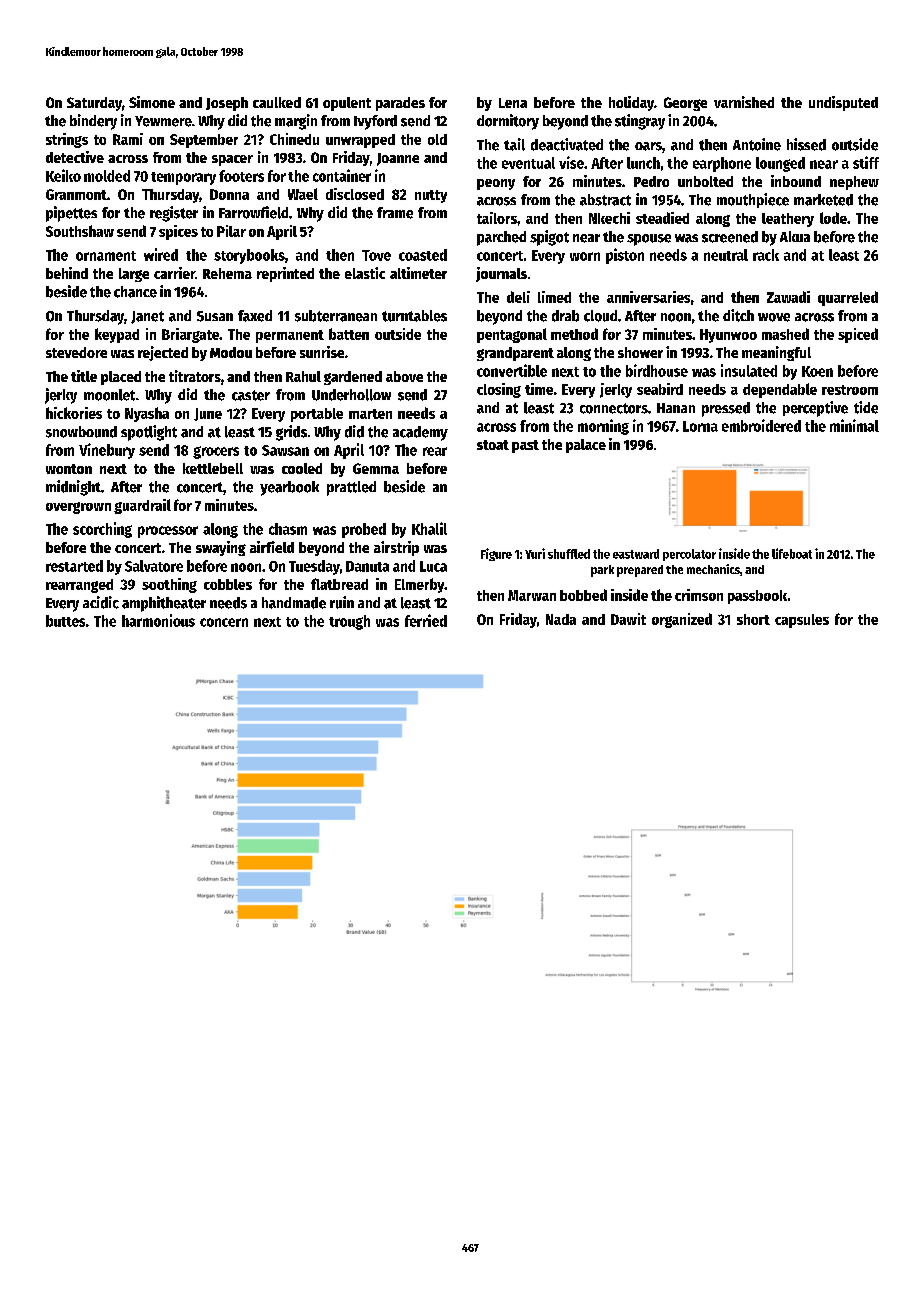 The height and width of the screenshot is (1314, 924). Describe the element at coordinates (518, 297) in the screenshot. I see `deli` at that location.
